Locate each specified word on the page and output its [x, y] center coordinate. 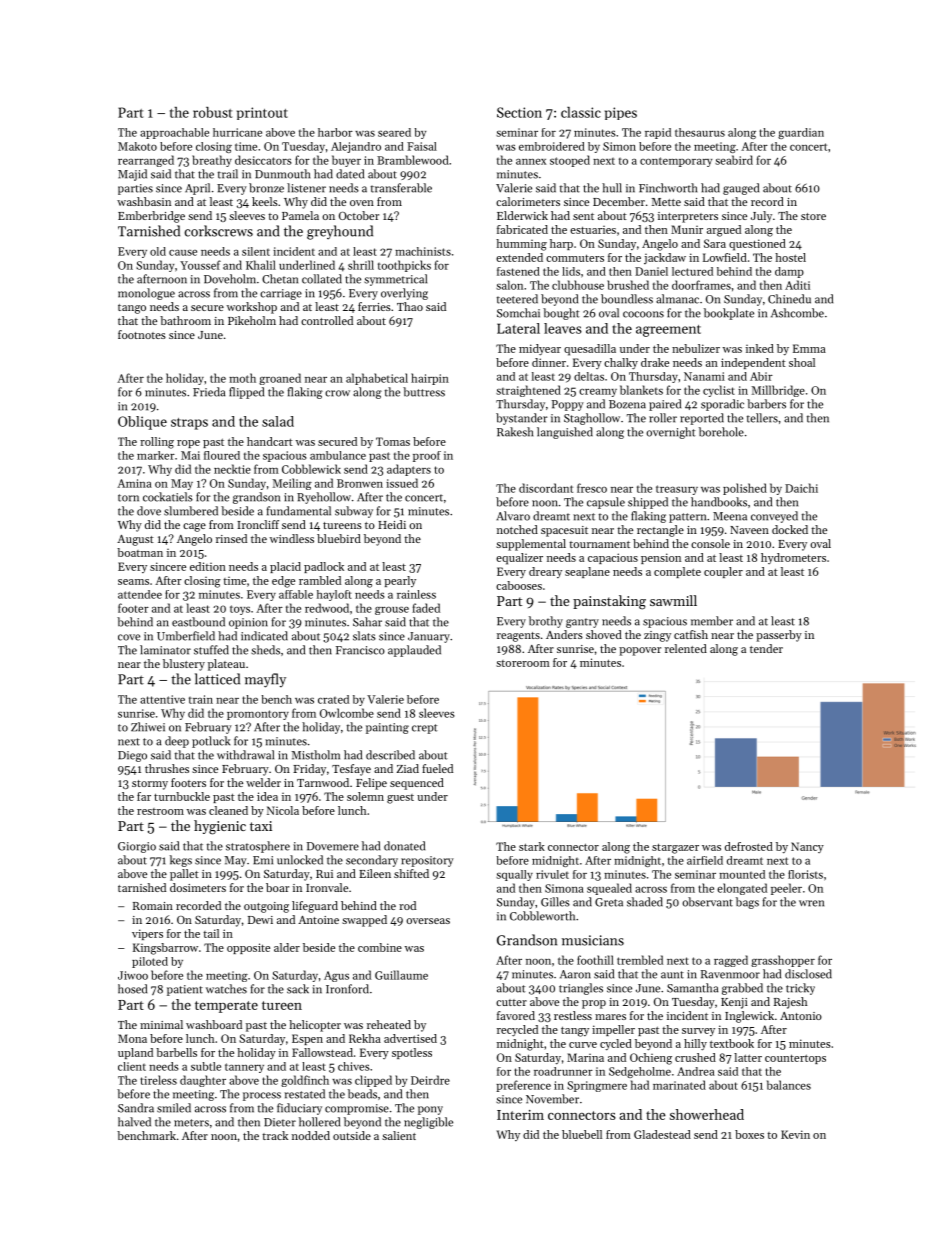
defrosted [749, 846]
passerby [779, 636]
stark [532, 846]
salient [399, 1135]
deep [177, 742]
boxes [749, 1134]
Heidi [392, 524]
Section [519, 112]
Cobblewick [311, 469]
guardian [801, 133]
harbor [335, 132]
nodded [311, 1135]
